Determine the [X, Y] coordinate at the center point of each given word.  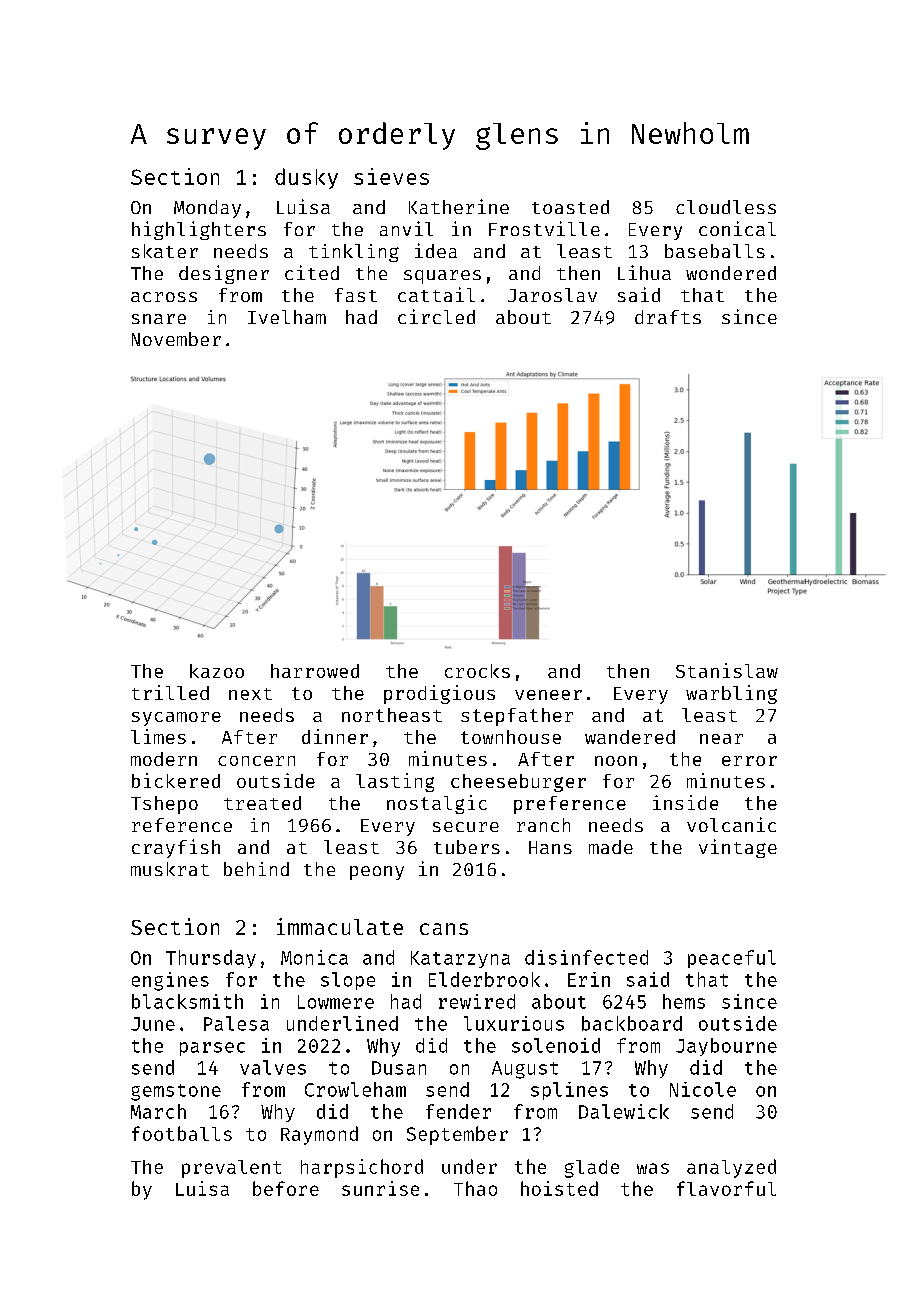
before [286, 1188]
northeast [392, 715]
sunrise [380, 1188]
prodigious [439, 694]
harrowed [315, 671]
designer [224, 274]
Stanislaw [727, 670]
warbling [731, 694]
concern [256, 761]
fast [356, 295]
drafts [668, 317]
